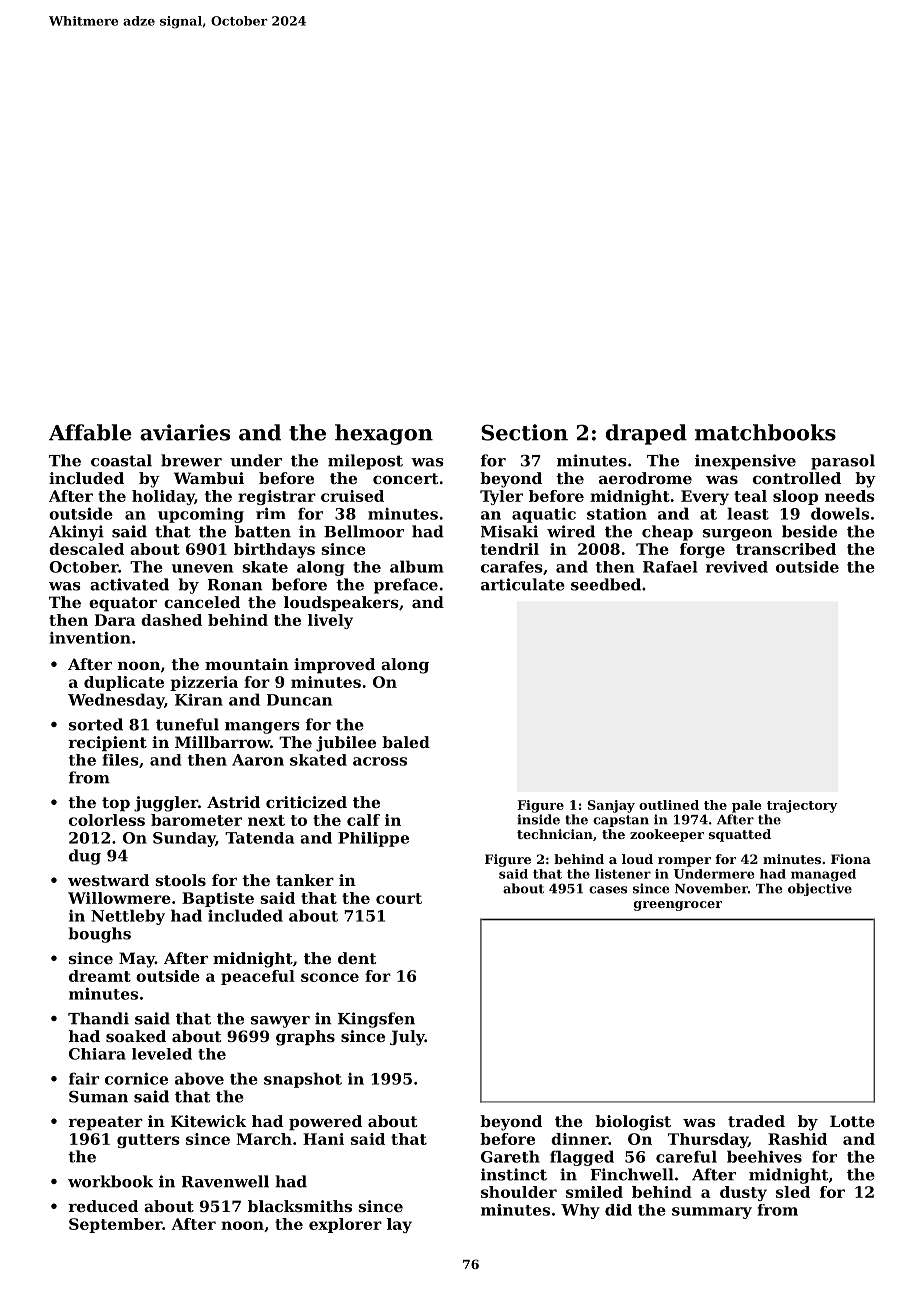 The width and height of the screenshot is (924, 1308). What do you see at coordinates (851, 859) in the screenshot?
I see `Fiona` at bounding box center [851, 859].
